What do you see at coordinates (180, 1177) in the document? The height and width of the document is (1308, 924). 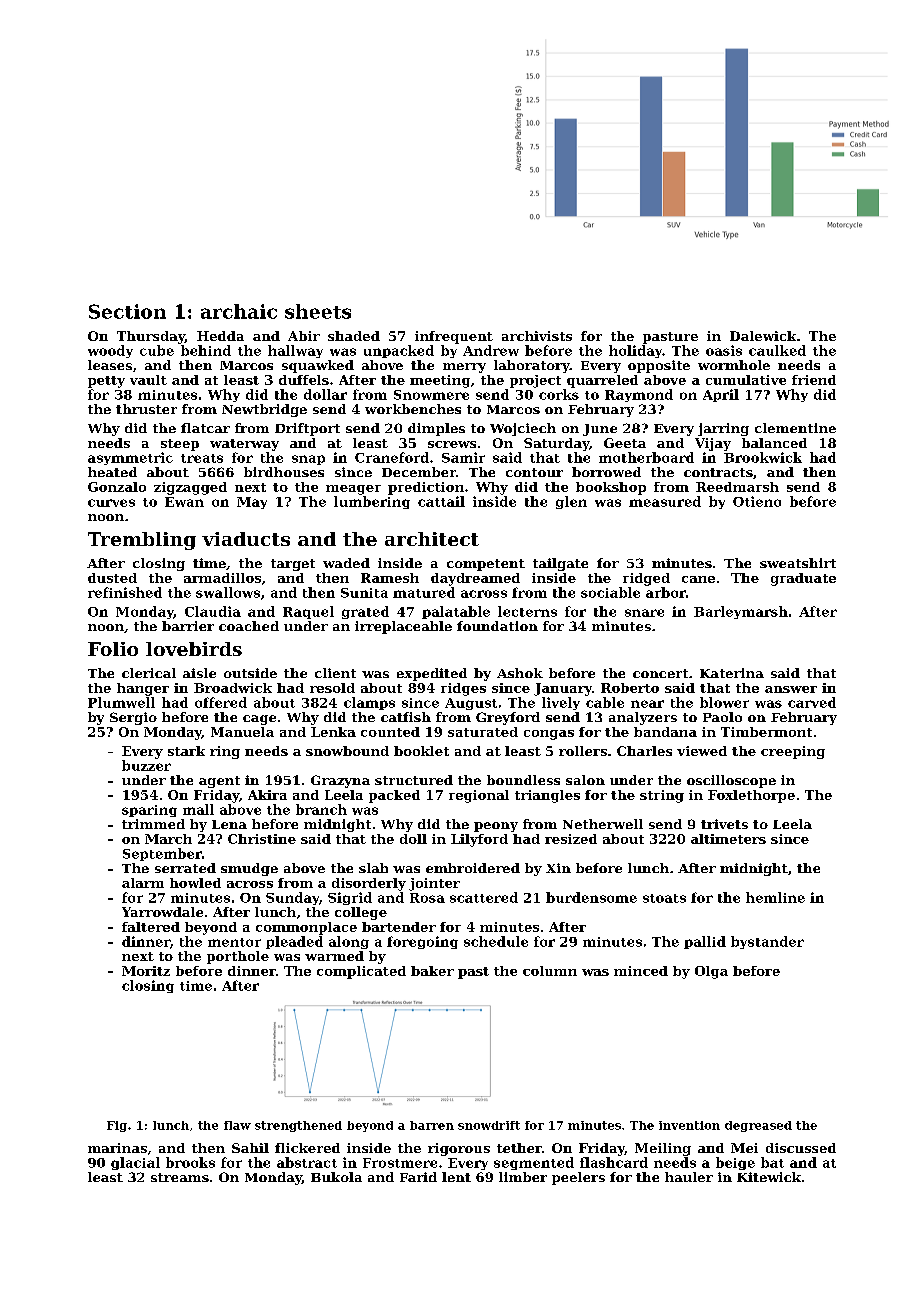 I see `streams` at bounding box center [180, 1177].
